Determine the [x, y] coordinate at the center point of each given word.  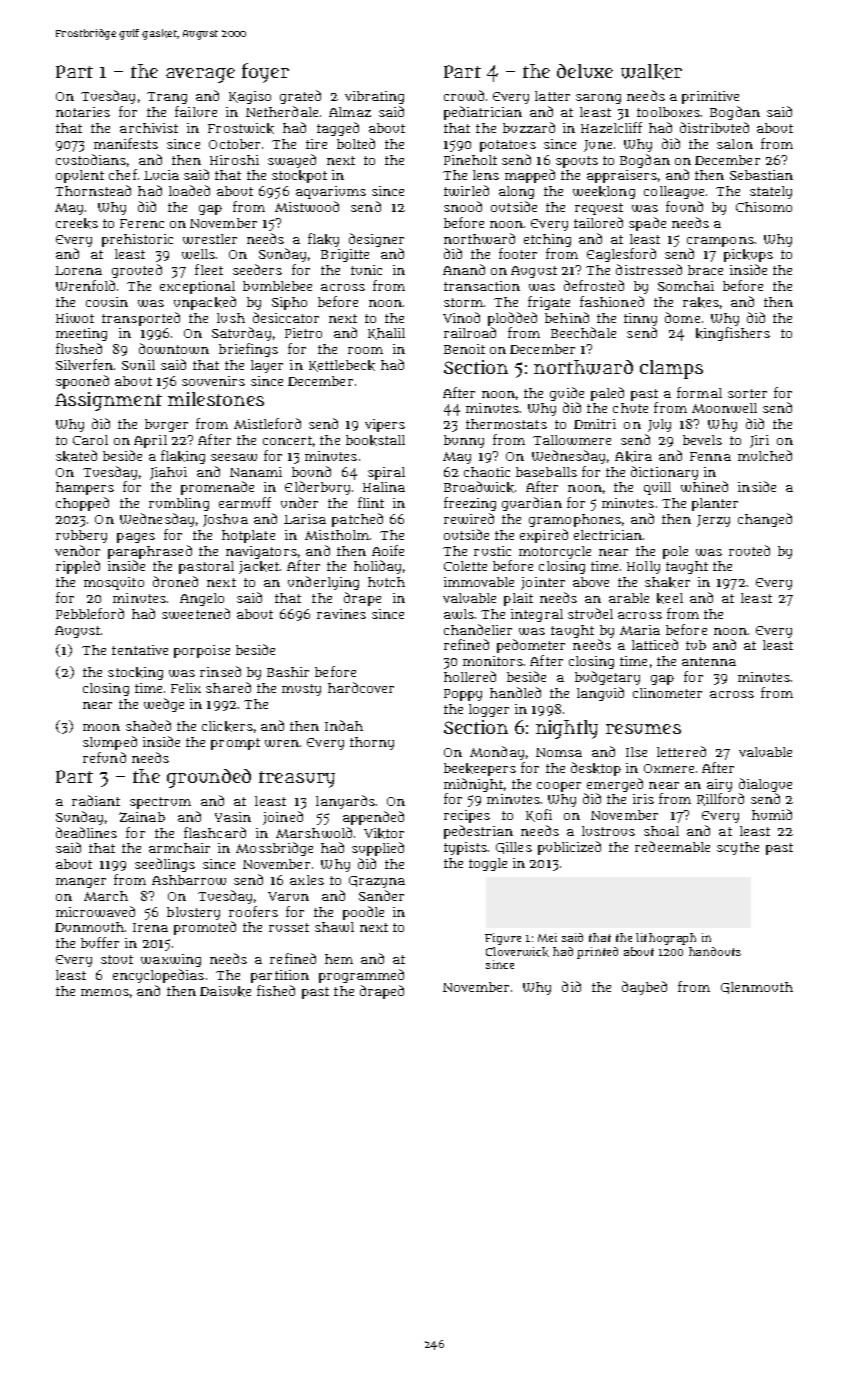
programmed [361, 976]
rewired [469, 518]
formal [699, 392]
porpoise [202, 651]
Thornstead [93, 190]
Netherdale [282, 111]
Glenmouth [757, 988]
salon [735, 144]
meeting [81, 334]
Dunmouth [89, 927]
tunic [366, 270]
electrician [608, 535]
